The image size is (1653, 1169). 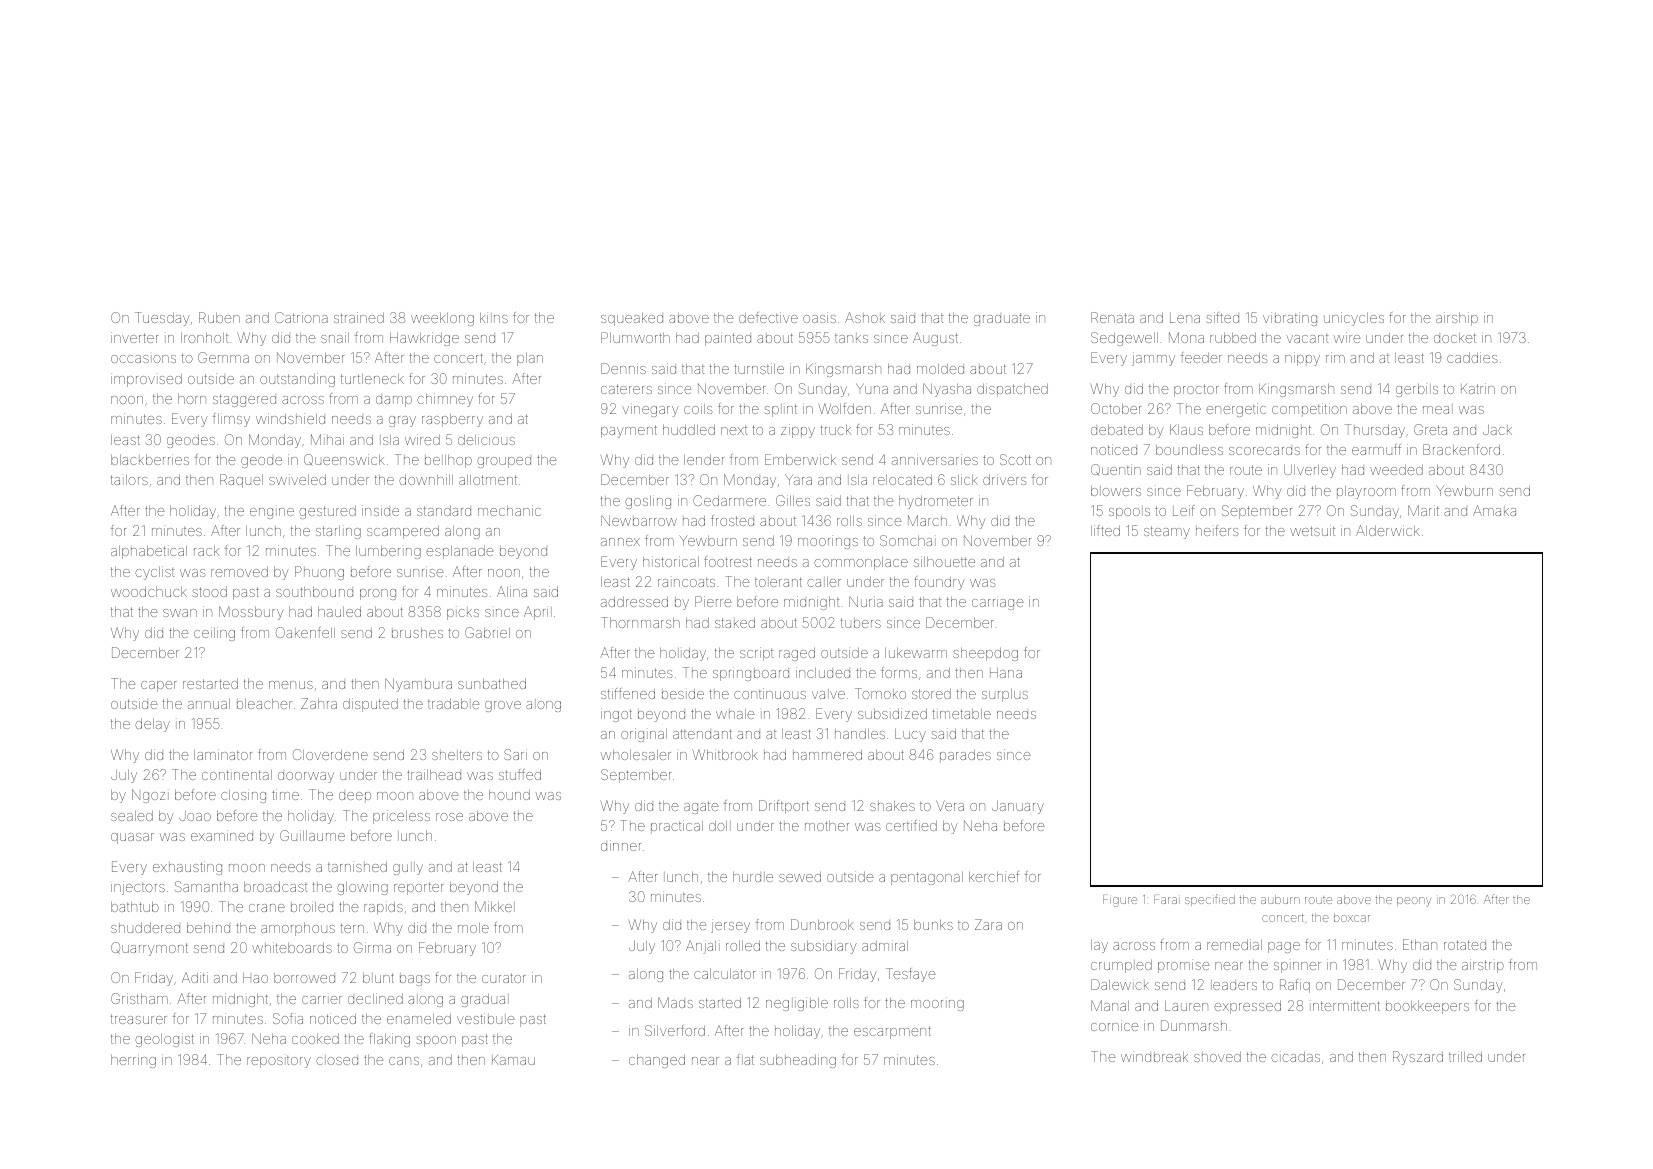 What do you see at coordinates (1280, 899) in the image?
I see `auburn` at bounding box center [1280, 899].
